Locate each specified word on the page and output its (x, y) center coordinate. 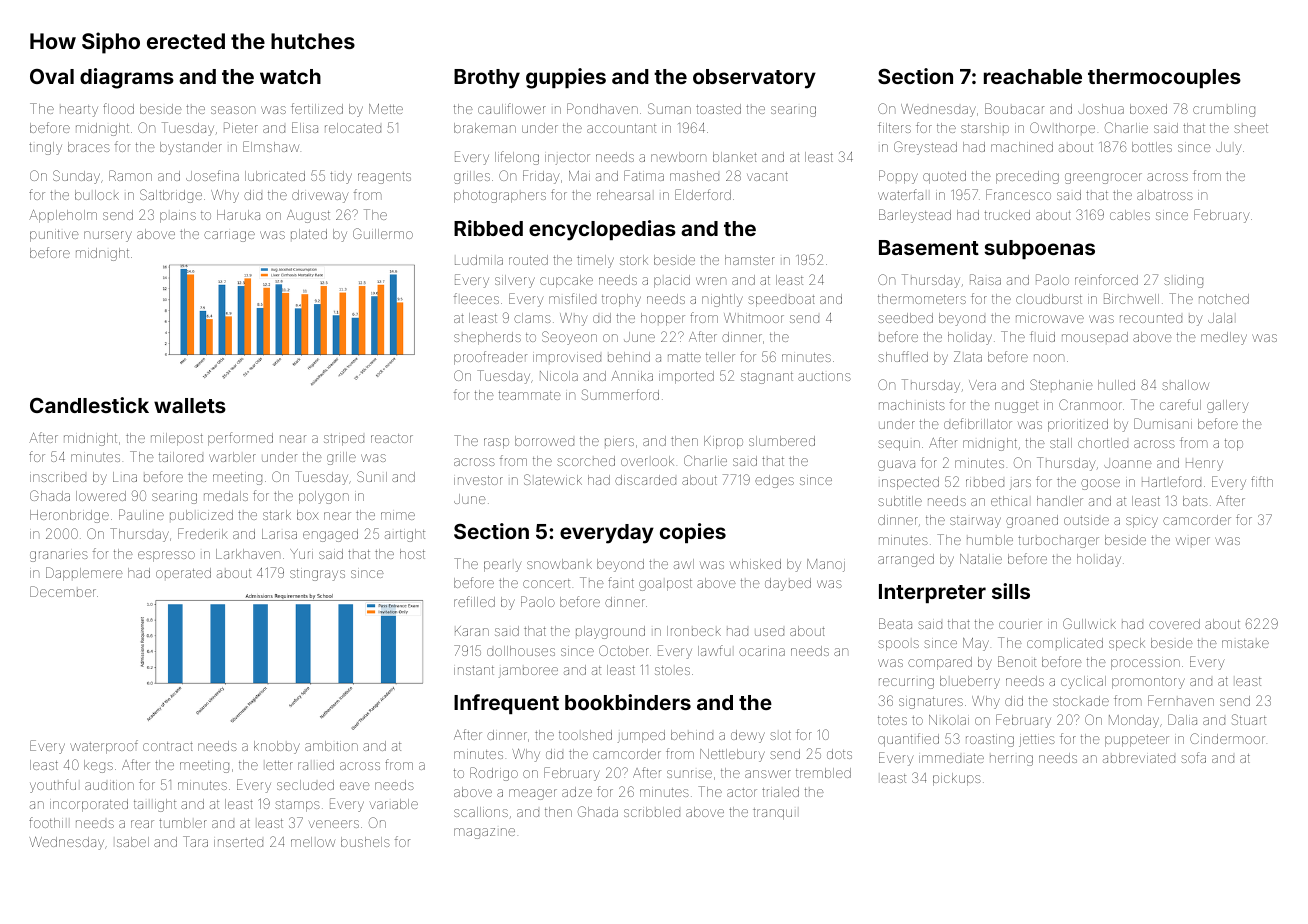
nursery (108, 236)
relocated (353, 128)
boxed (1148, 109)
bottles (1152, 147)
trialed (780, 792)
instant (474, 670)
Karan (472, 631)
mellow (313, 842)
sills (1011, 591)
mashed (694, 176)
